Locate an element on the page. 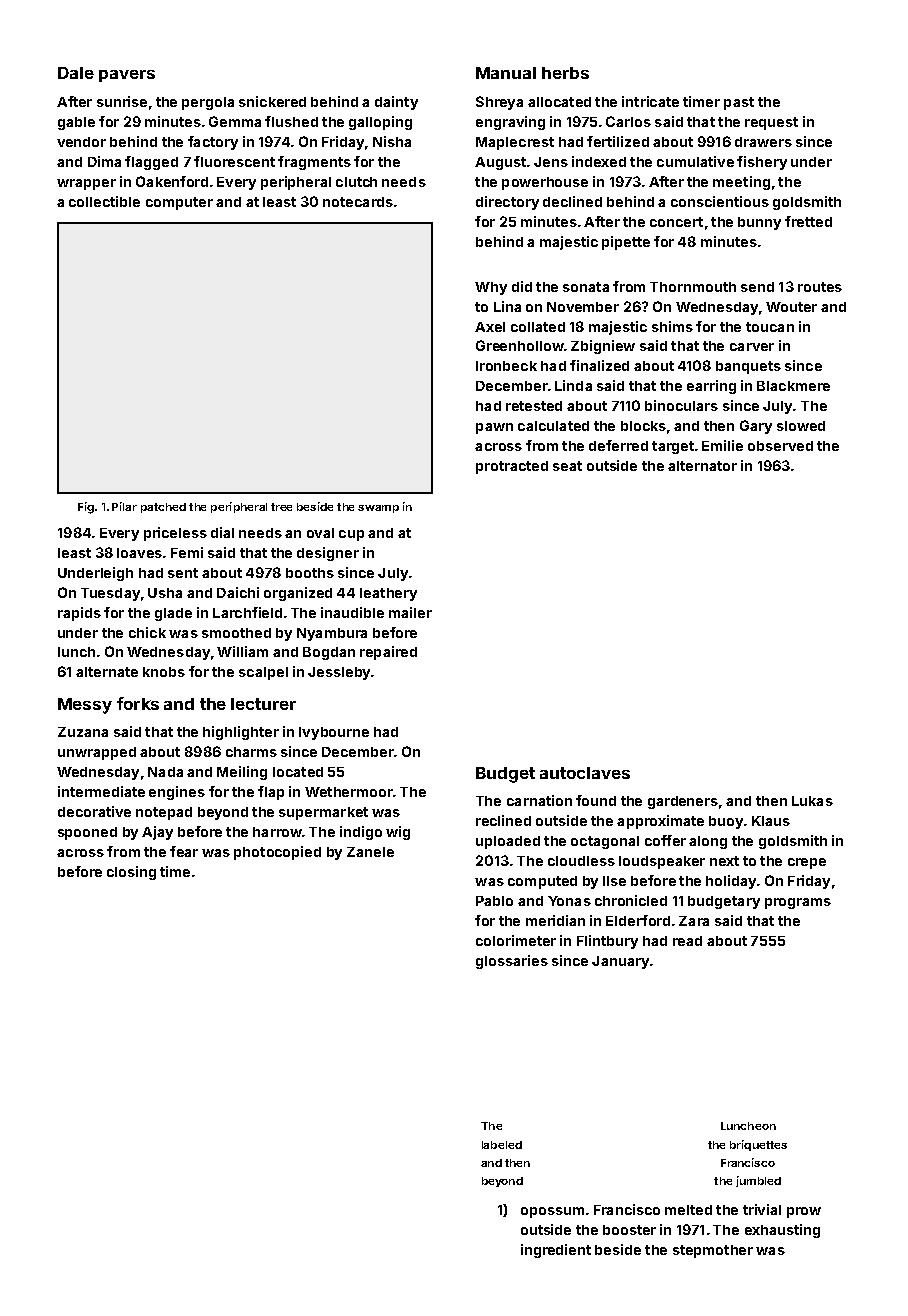 This image has width=908, height=1316. dial is located at coordinates (222, 532).
